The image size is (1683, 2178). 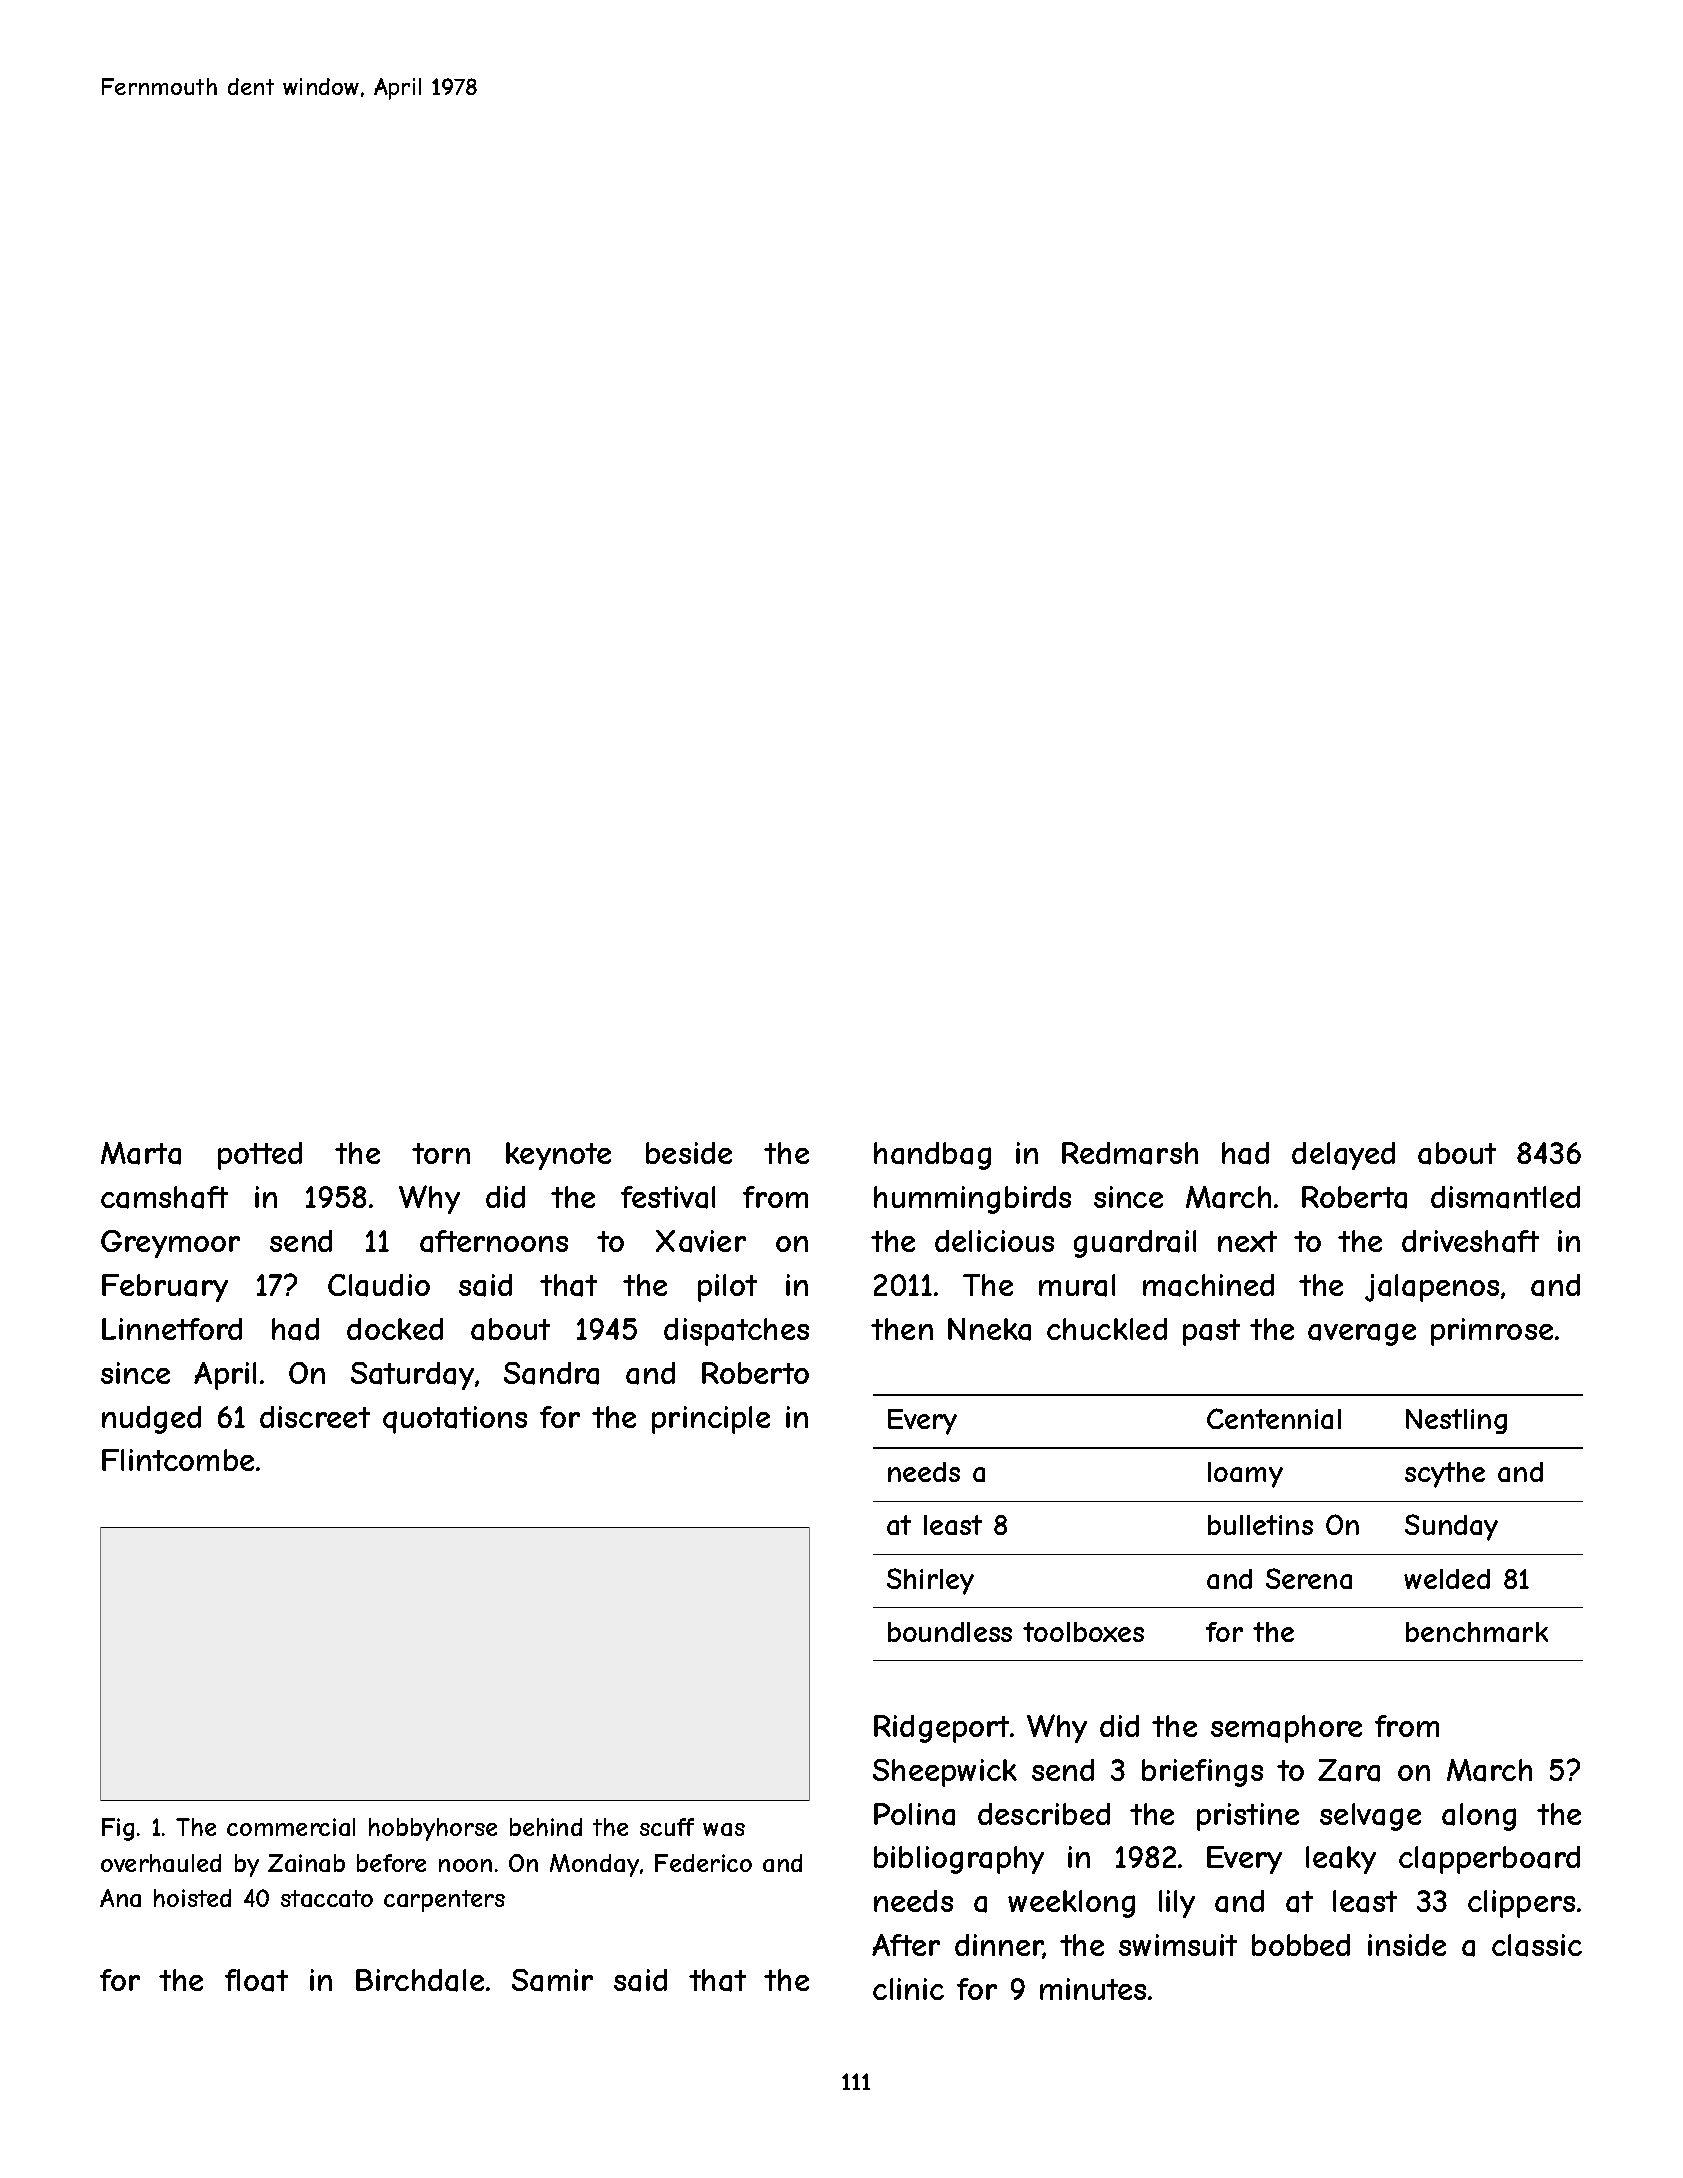 What do you see at coordinates (668, 1197) in the screenshot?
I see `festival` at bounding box center [668, 1197].
